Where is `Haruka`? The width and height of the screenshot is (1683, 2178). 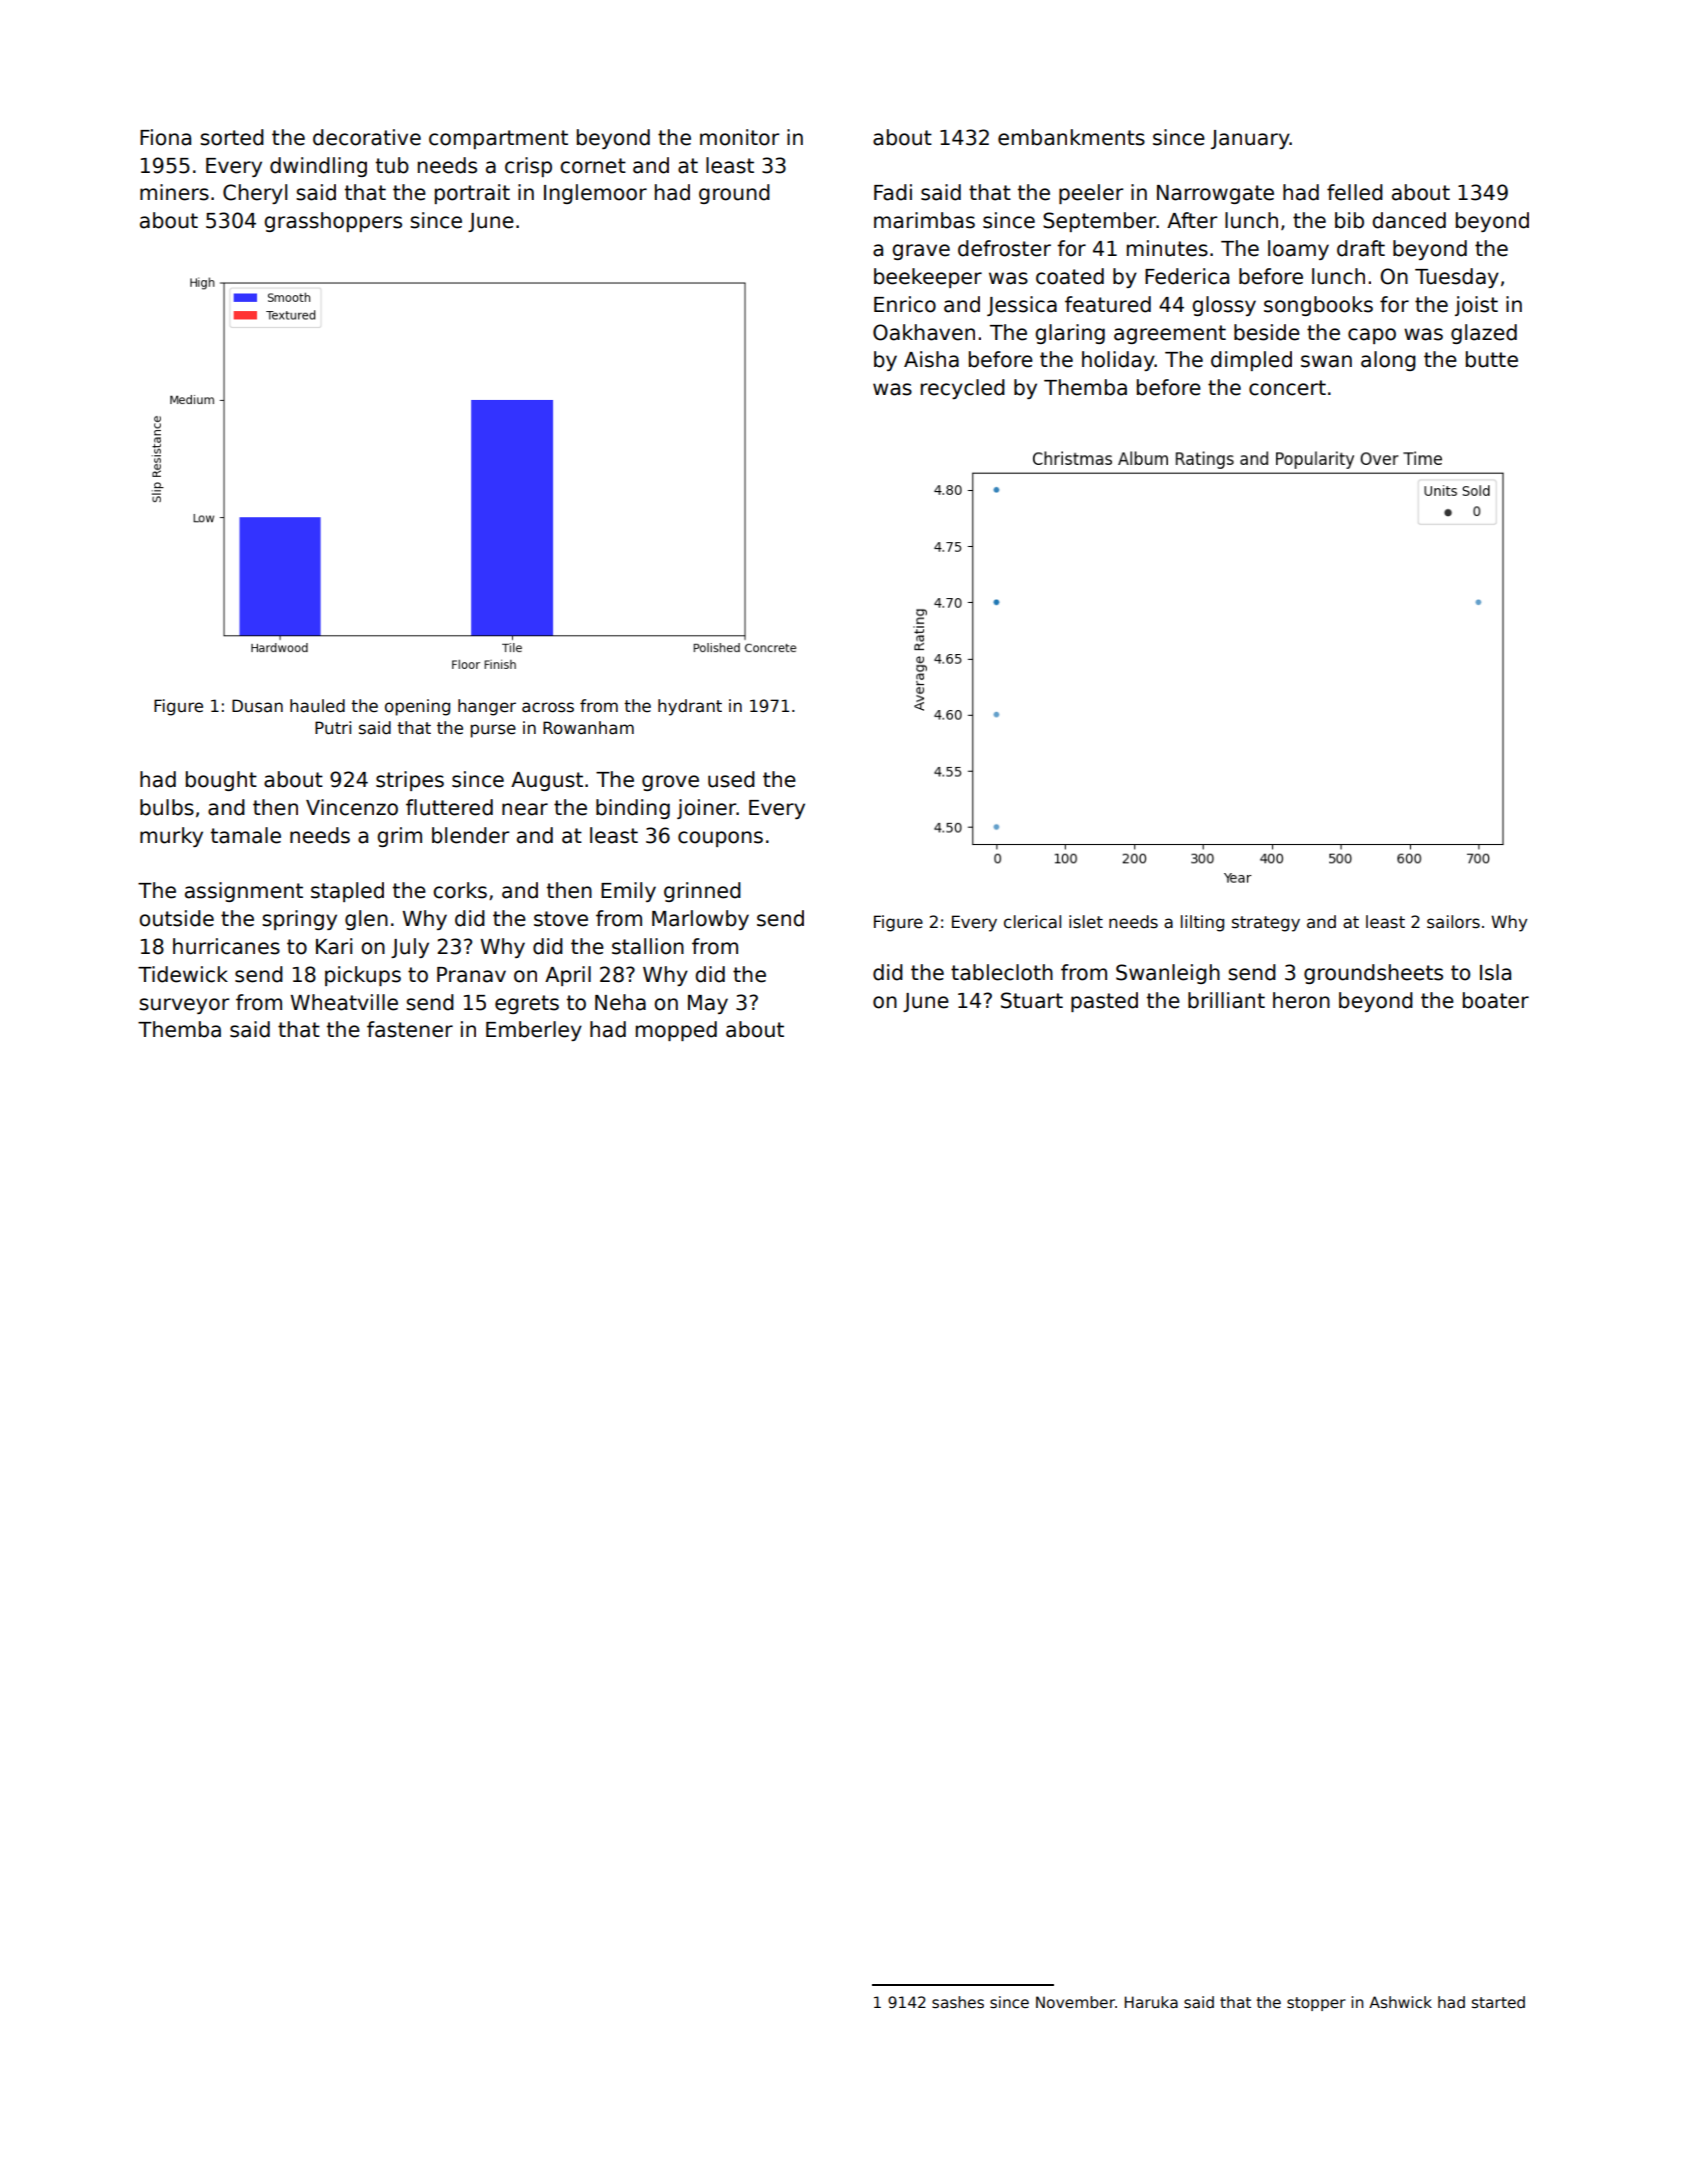 Haruka is located at coordinates (1151, 2002).
